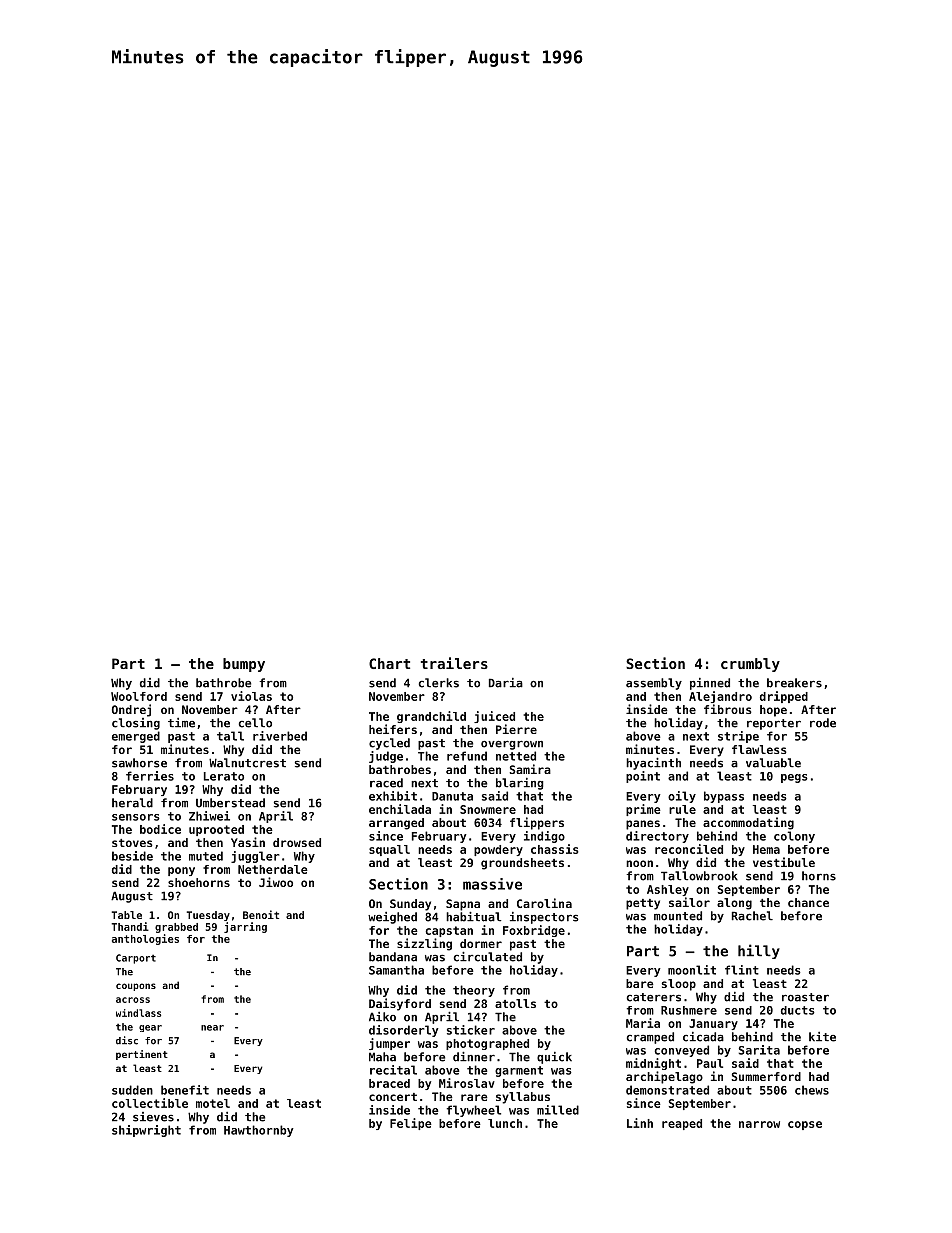 The image size is (952, 1233). What do you see at coordinates (247, 763) in the image?
I see `Walnutcrest` at bounding box center [247, 763].
